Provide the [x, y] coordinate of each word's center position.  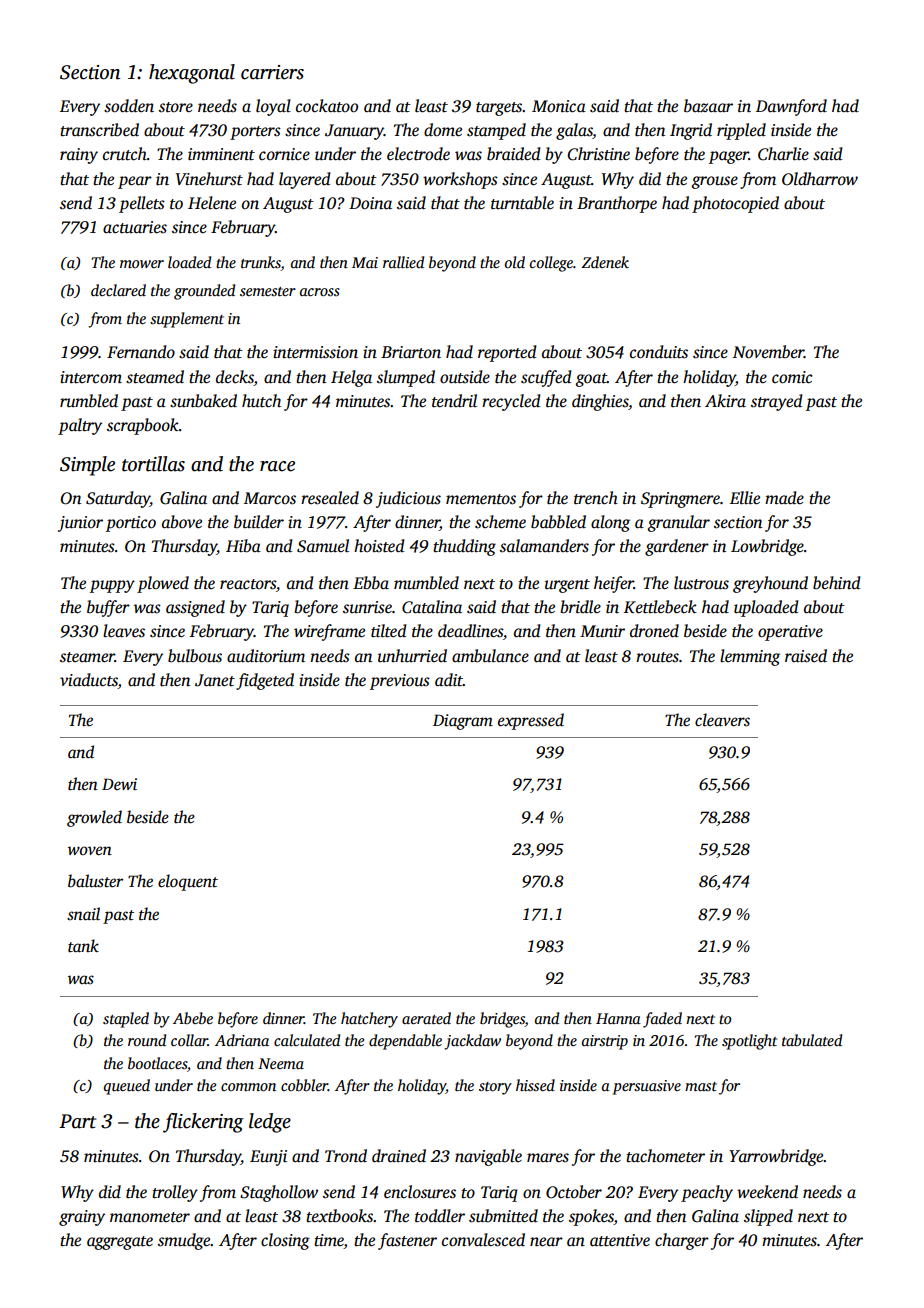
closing [285, 1241]
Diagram [463, 722]
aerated [426, 1018]
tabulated [812, 1040]
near [546, 1242]
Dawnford [791, 107]
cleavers [722, 720]
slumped [406, 378]
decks [235, 377]
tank [83, 945]
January [354, 132]
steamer [87, 657]
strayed [776, 402]
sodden [129, 106]
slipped [768, 1217]
